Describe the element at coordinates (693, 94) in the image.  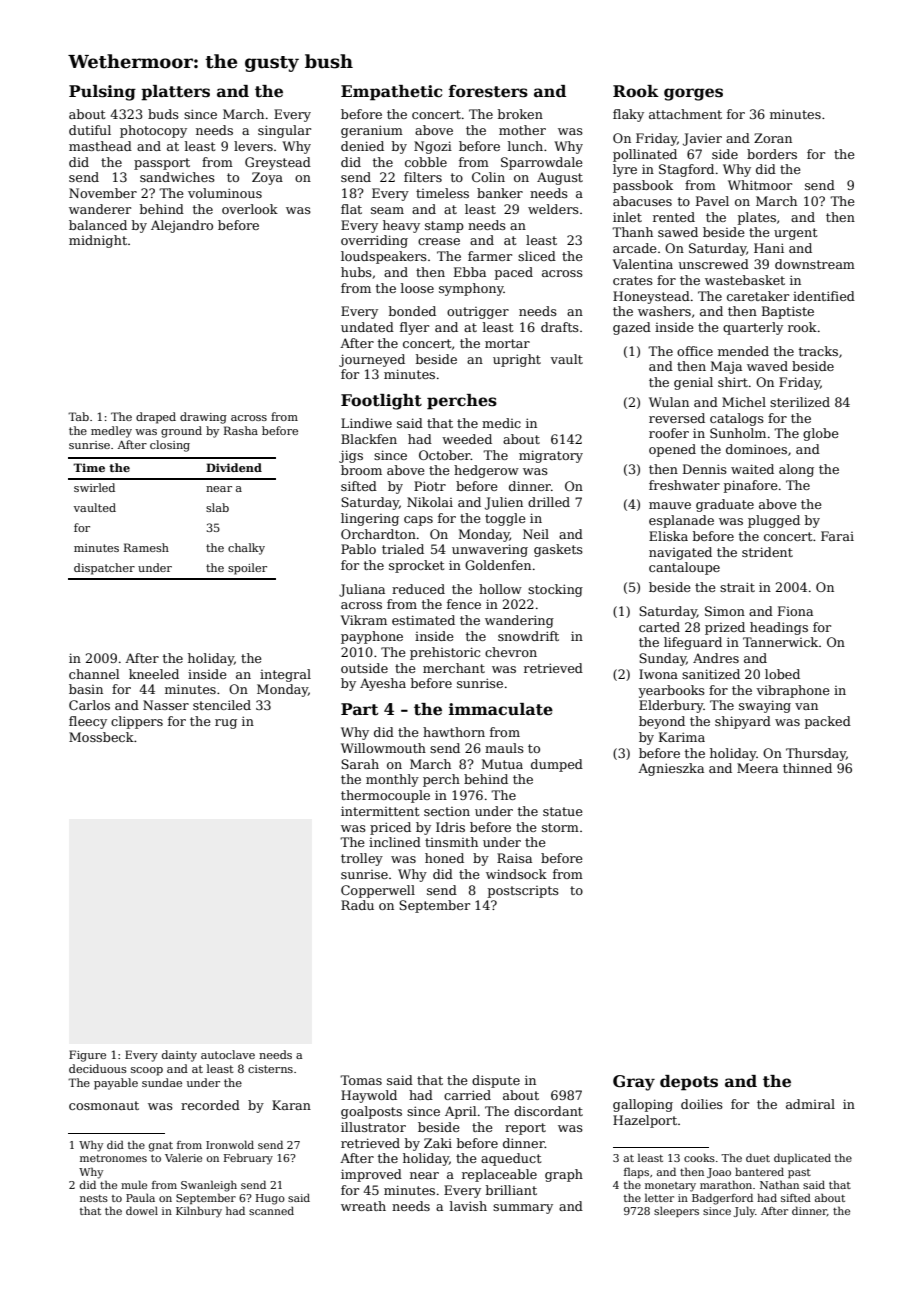
I see `gorges` at that location.
